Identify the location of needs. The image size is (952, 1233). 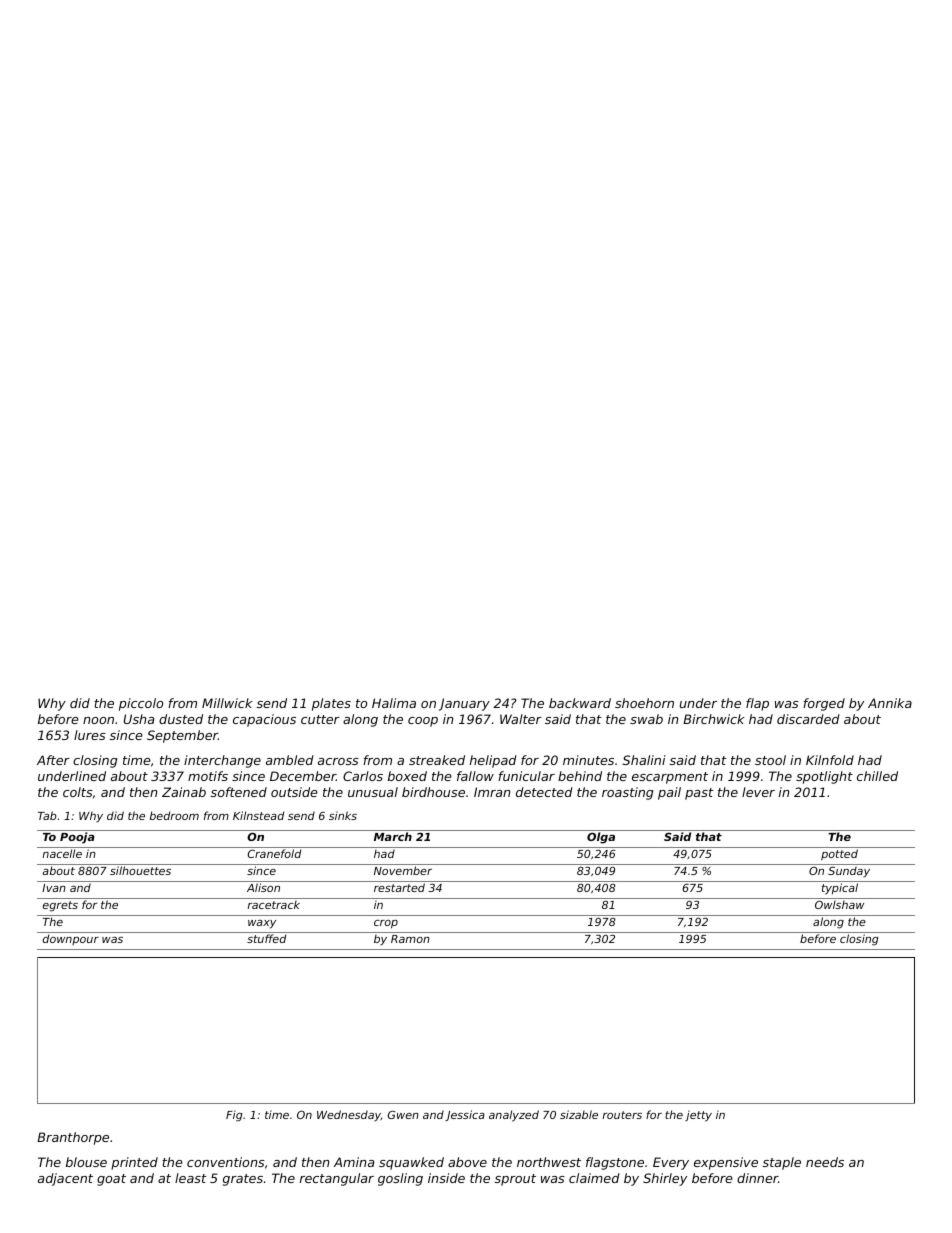
(825, 1162).
